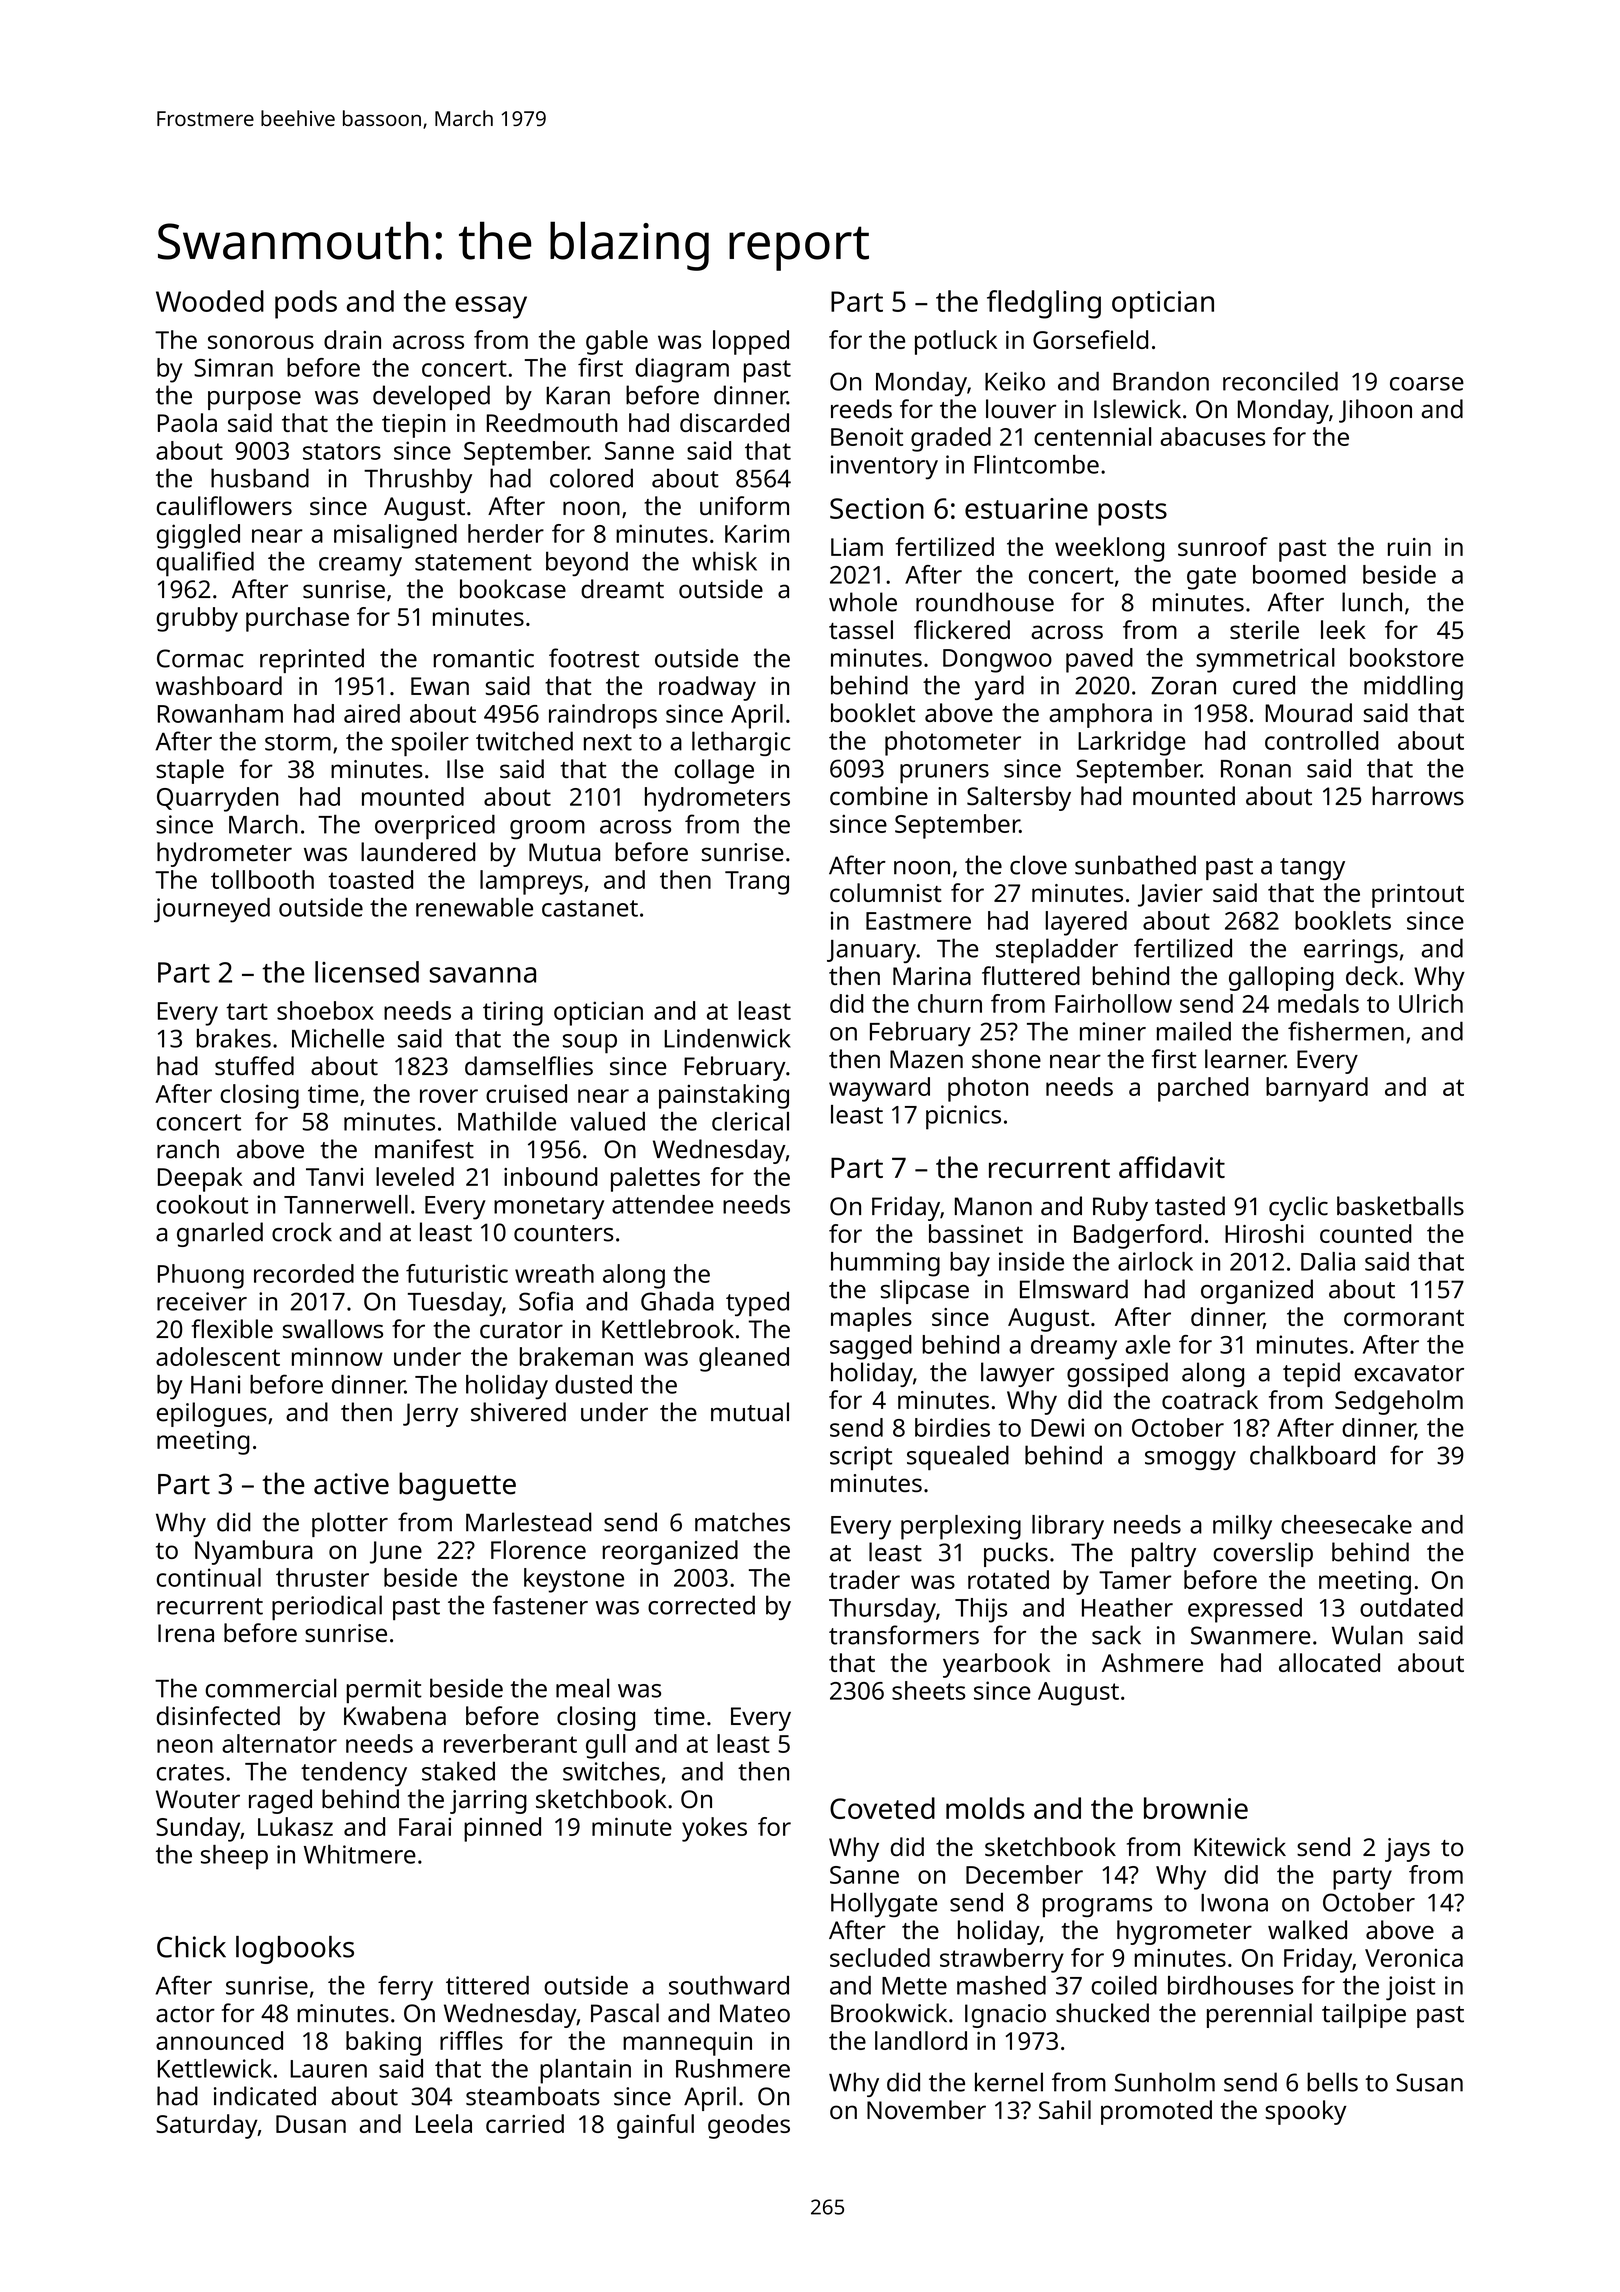 Image resolution: width=1620 pixels, height=2292 pixels. Describe the element at coordinates (593, 1384) in the screenshot. I see `dusted` at that location.
